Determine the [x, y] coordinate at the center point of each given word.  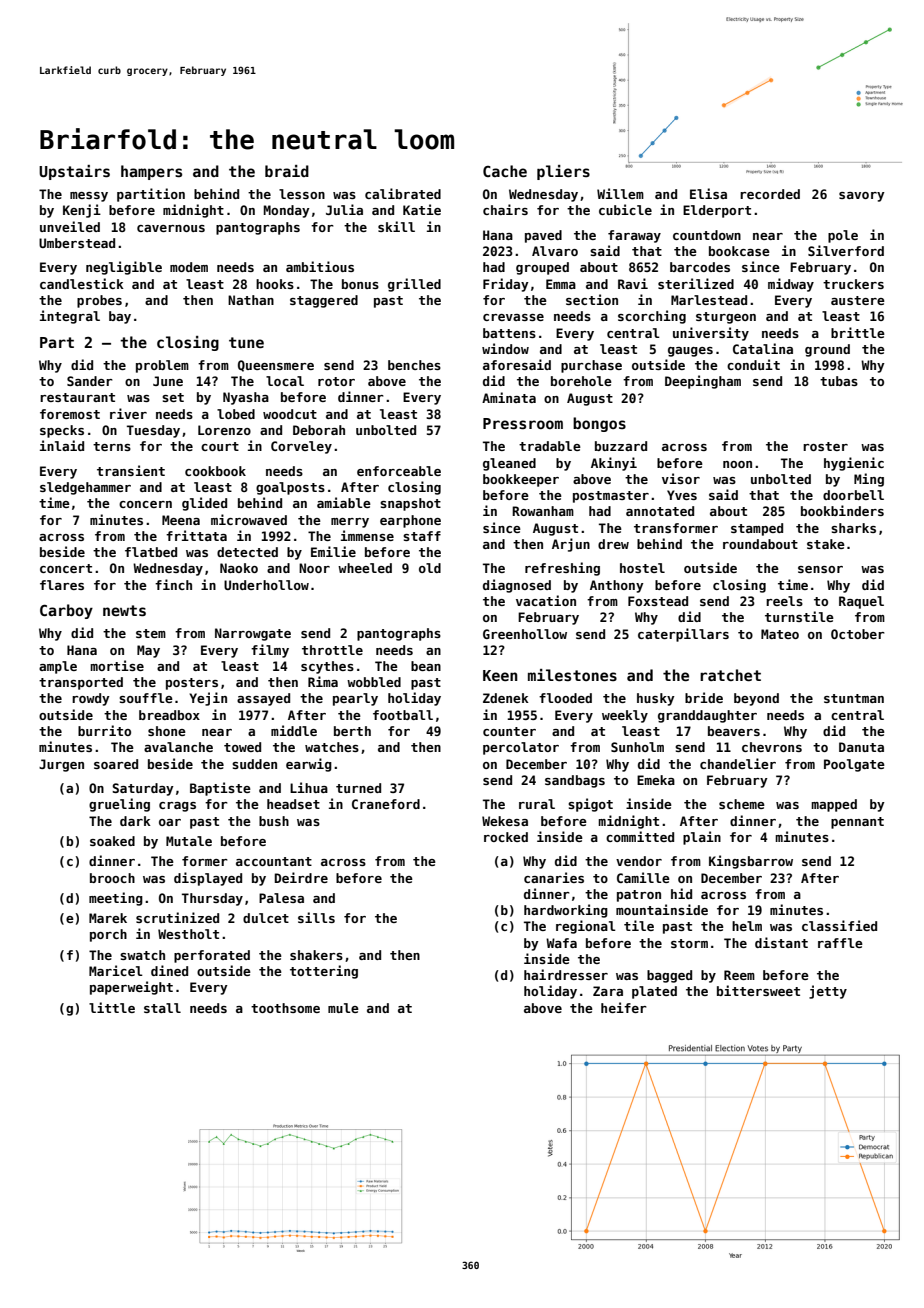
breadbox [169, 715]
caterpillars [683, 635]
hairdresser [566, 974]
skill [396, 226]
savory [862, 197]
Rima [323, 681]
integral [70, 317]
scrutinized [177, 917]
